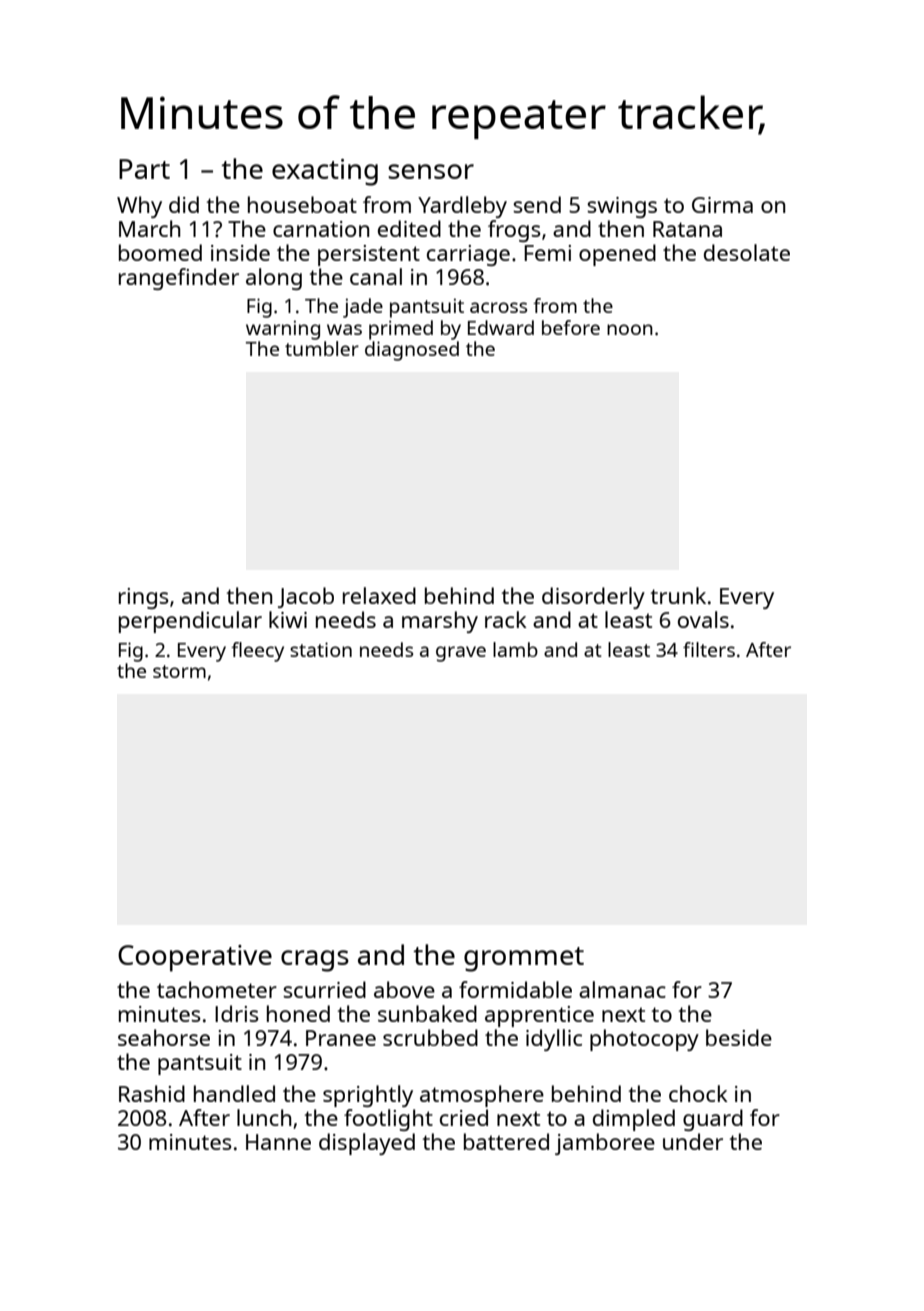 This document has width=924, height=1311. Describe the element at coordinates (144, 598) in the document. I see `rings` at that location.
